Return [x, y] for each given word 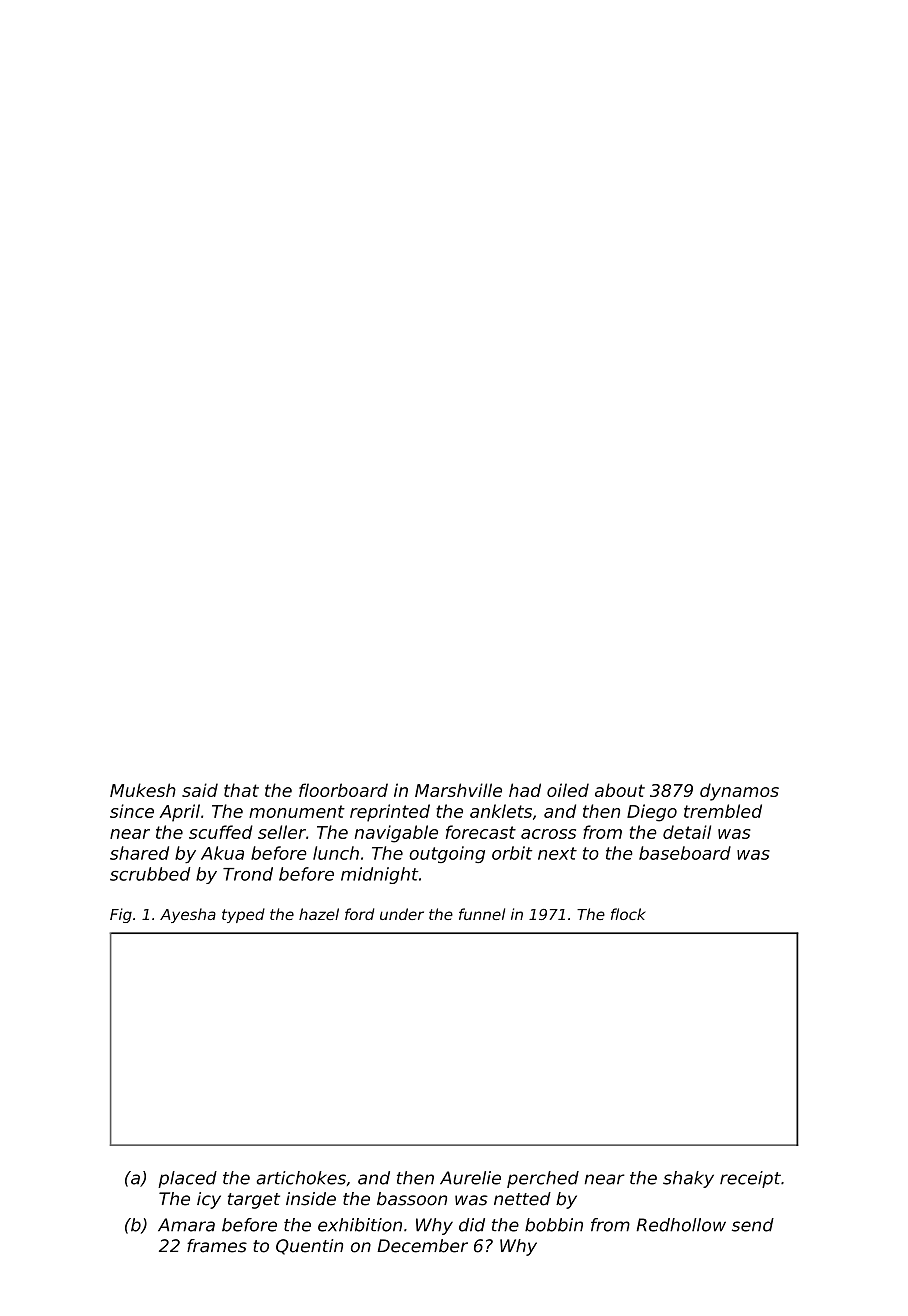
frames [217, 1246]
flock [628, 914]
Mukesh [143, 790]
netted [522, 1199]
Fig [121, 915]
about [620, 790]
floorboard [343, 790]
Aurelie [470, 1178]
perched [543, 1179]
